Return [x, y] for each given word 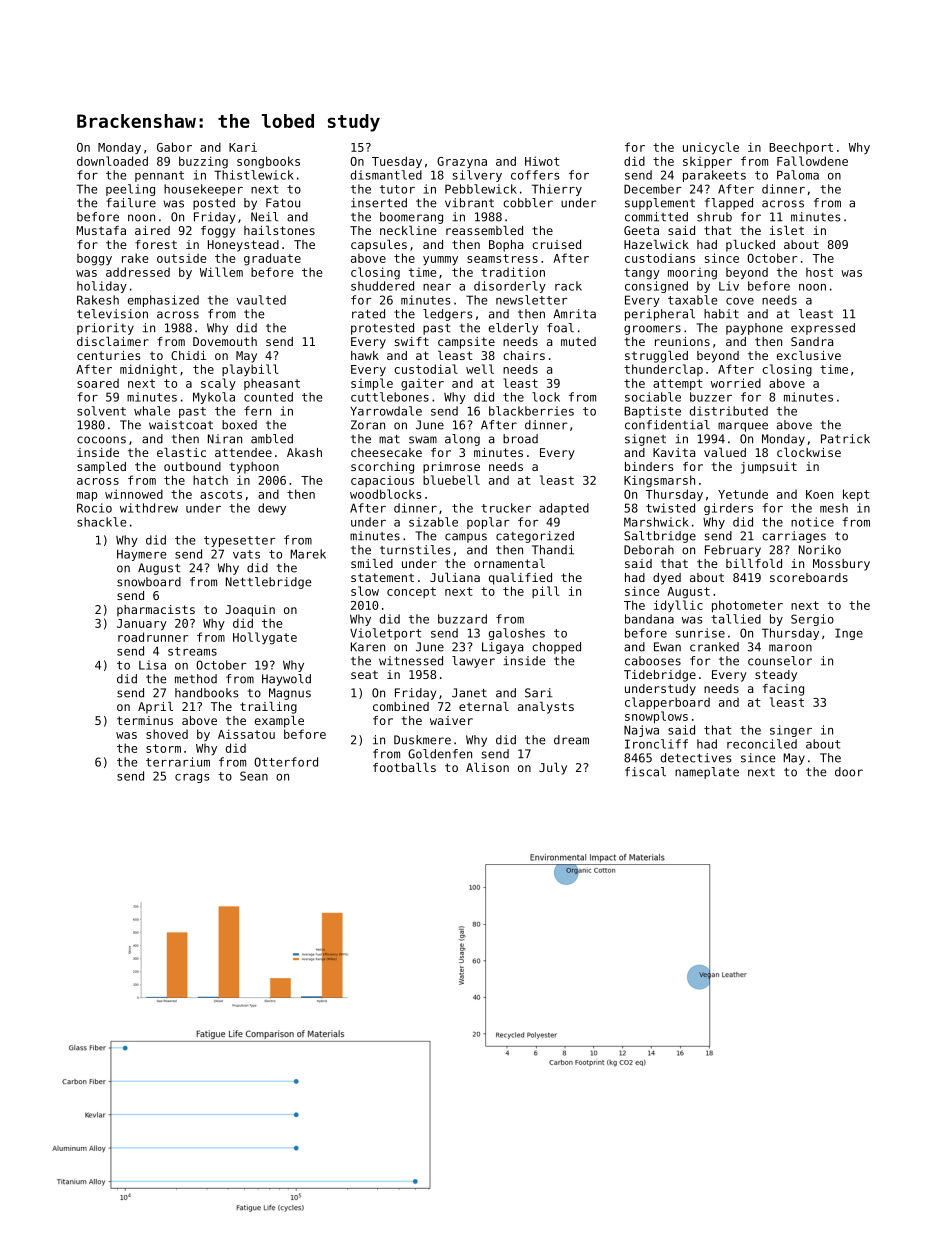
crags [192, 778]
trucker [506, 508]
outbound [192, 466]
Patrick [845, 439]
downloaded [112, 161]
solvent [101, 411]
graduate [272, 259]
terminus [145, 720]
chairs [524, 355]
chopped [556, 648]
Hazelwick [656, 244]
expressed [823, 329]
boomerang [411, 218]
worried [736, 383]
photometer [747, 606]
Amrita [574, 314]
